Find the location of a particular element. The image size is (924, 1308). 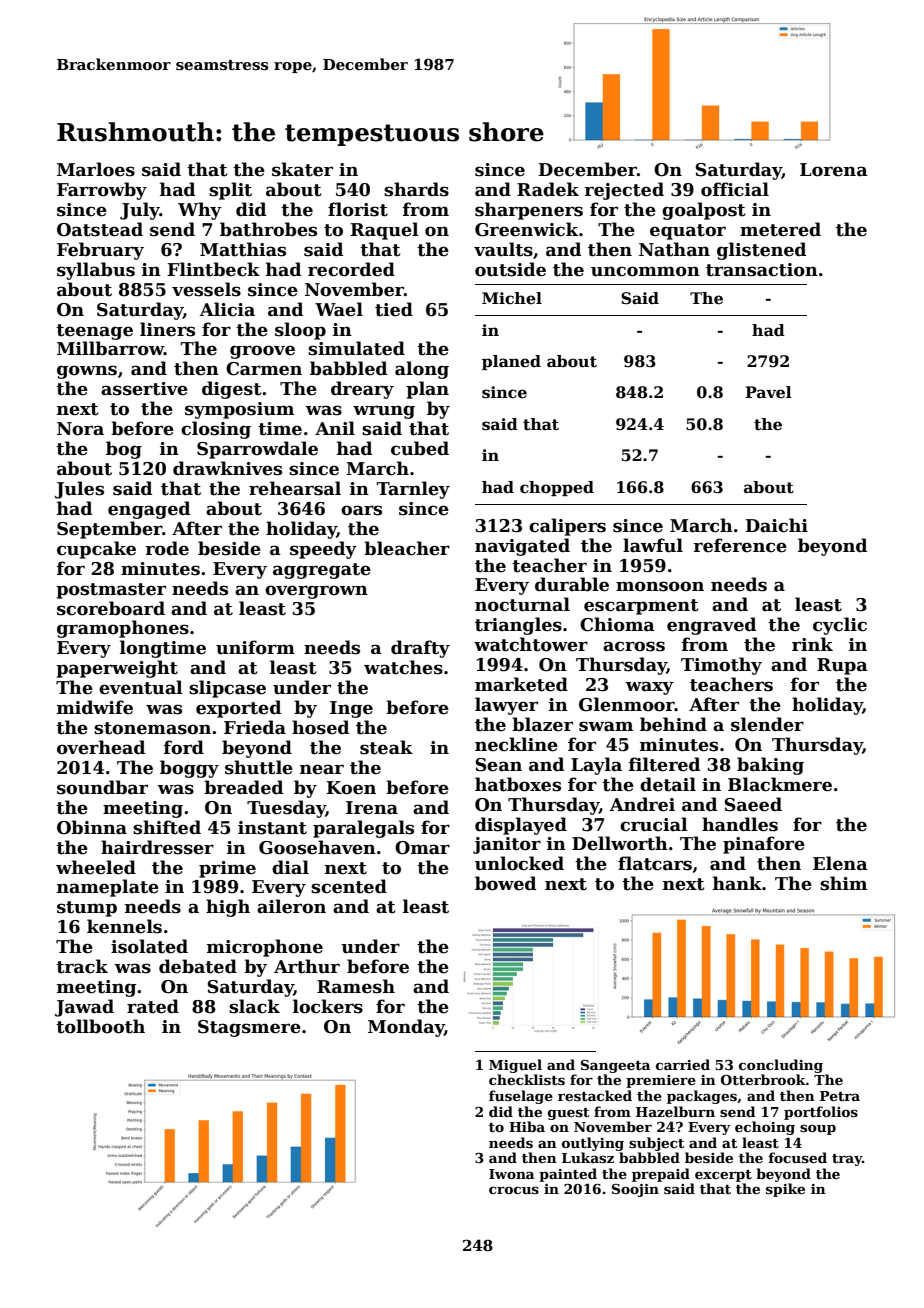

Layla is located at coordinates (596, 766).
